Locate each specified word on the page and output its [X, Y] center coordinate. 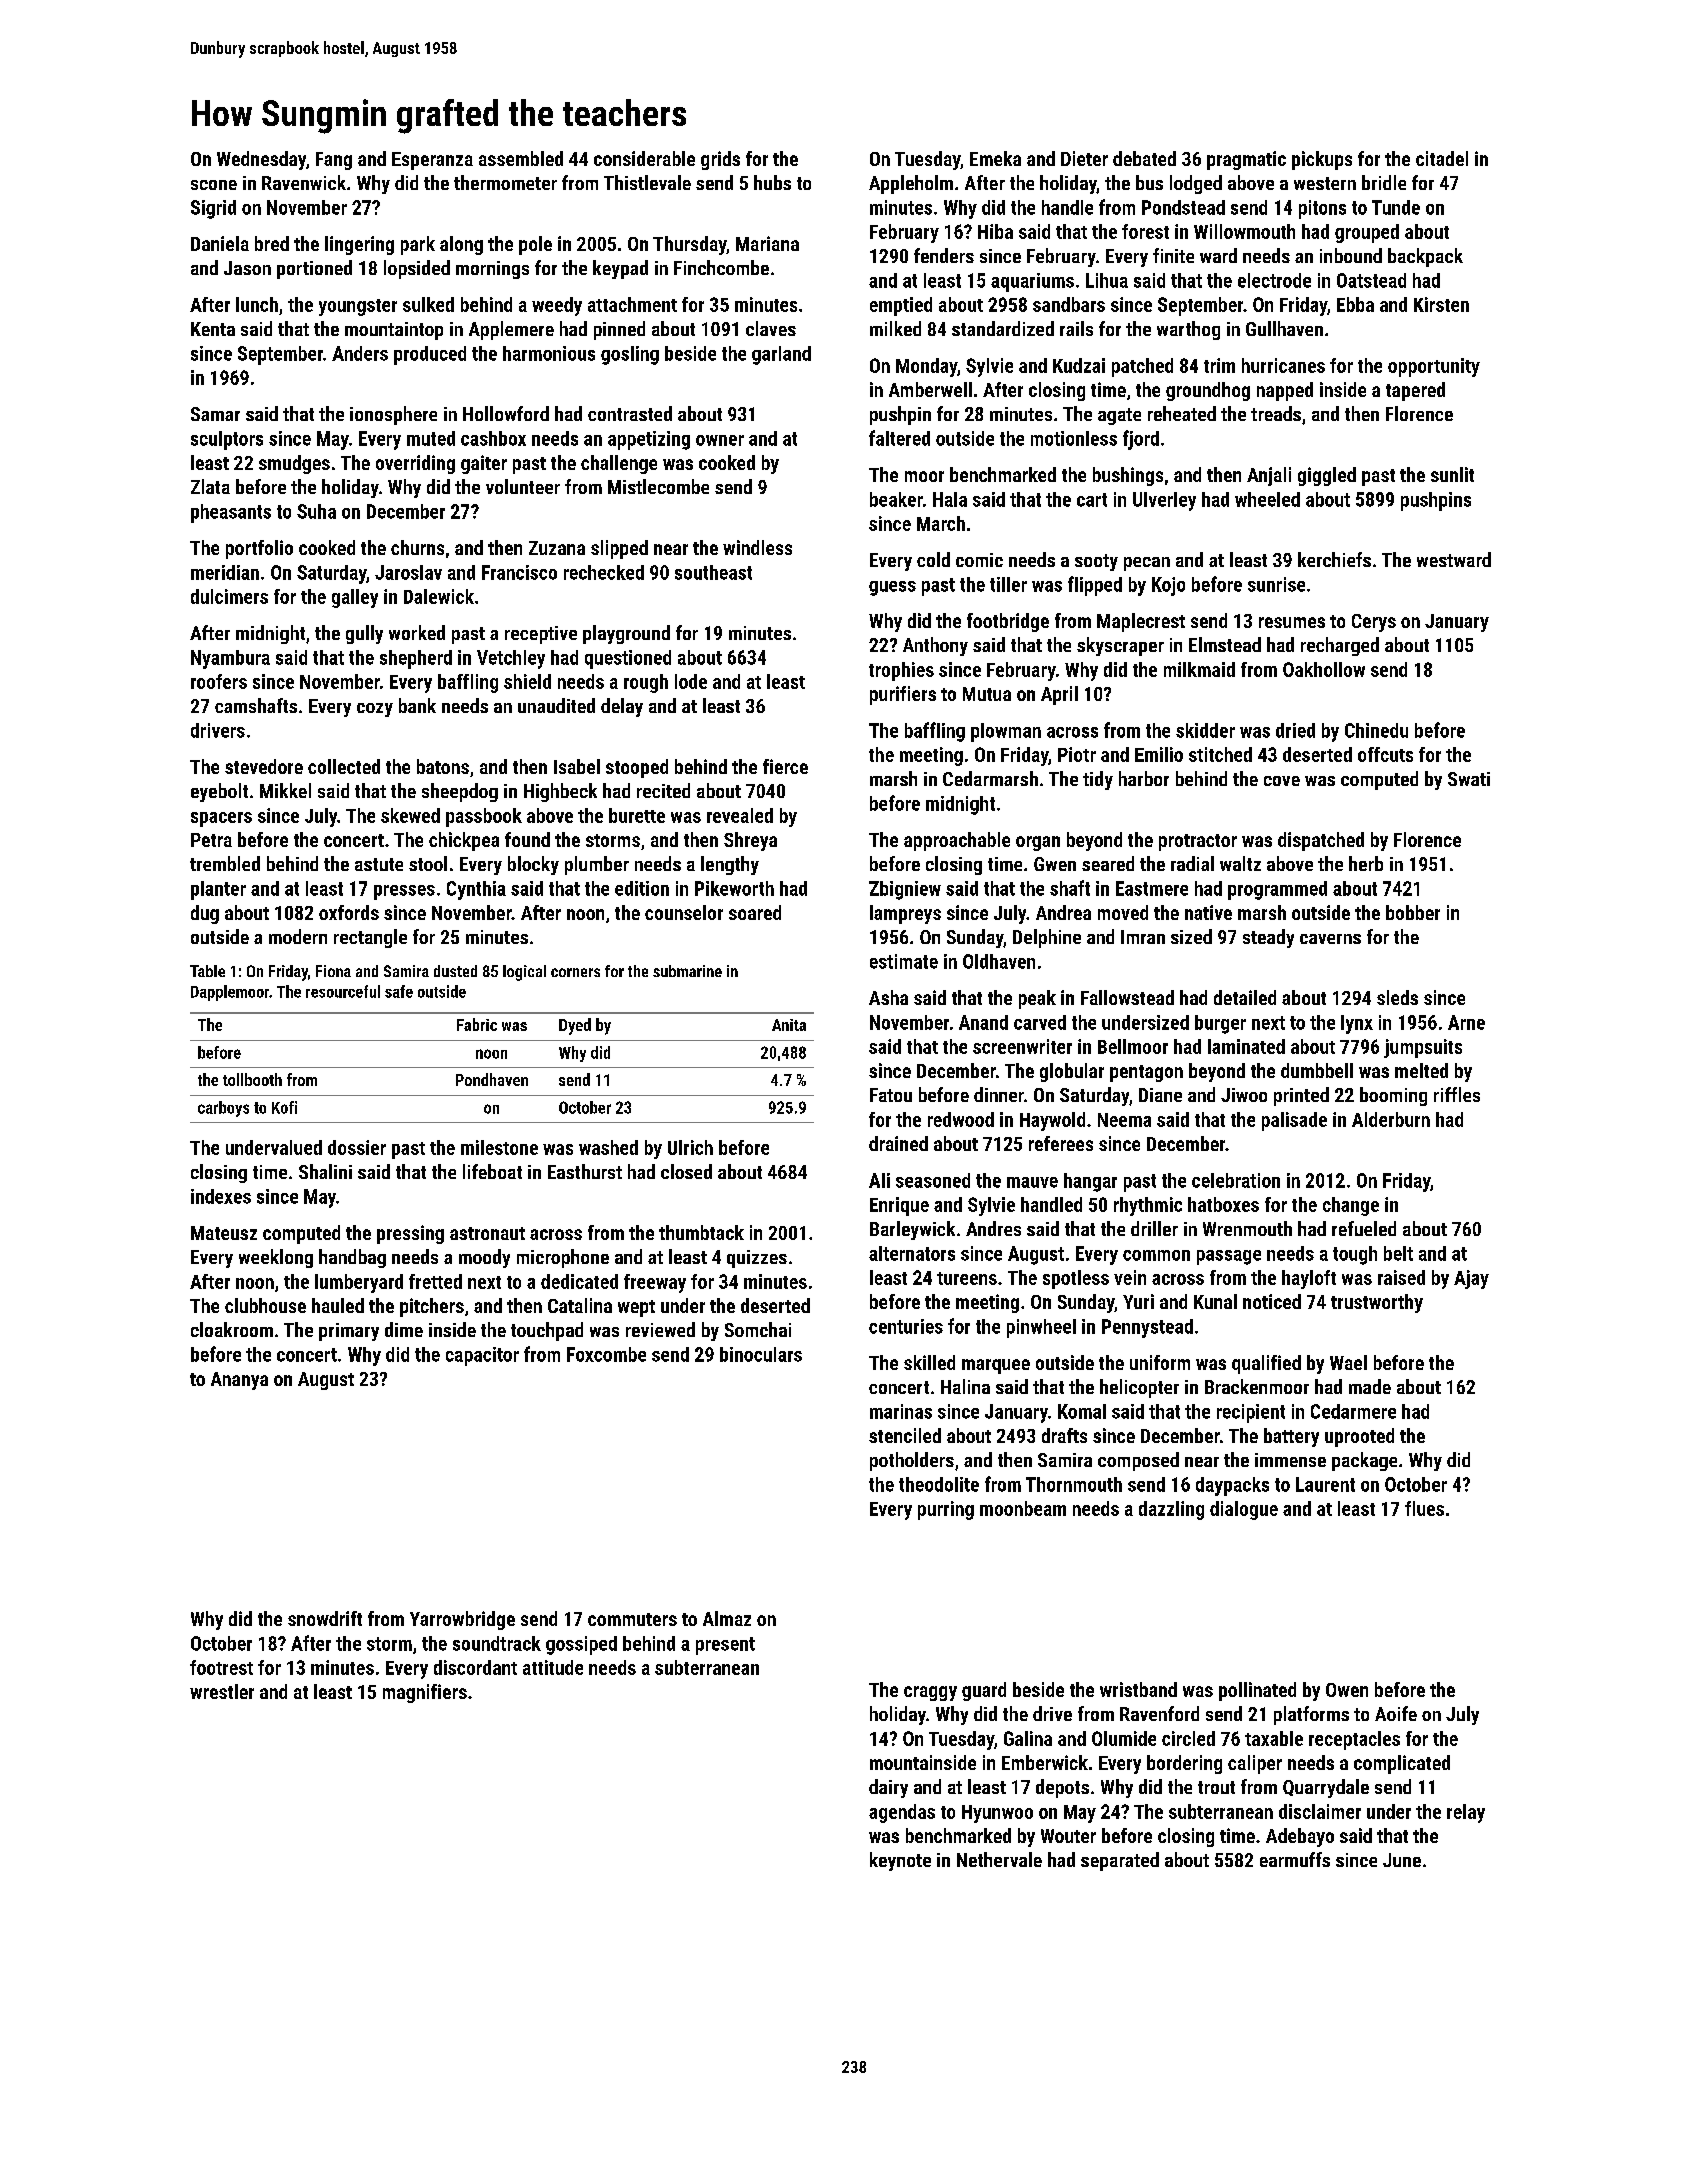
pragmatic [1246, 160]
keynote [900, 1861]
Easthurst [585, 1171]
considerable [644, 158]
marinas [901, 1411]
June [1402, 1860]
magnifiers [425, 1693]
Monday [926, 367]
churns [417, 547]
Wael [1348, 1362]
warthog [1188, 330]
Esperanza [432, 161]
